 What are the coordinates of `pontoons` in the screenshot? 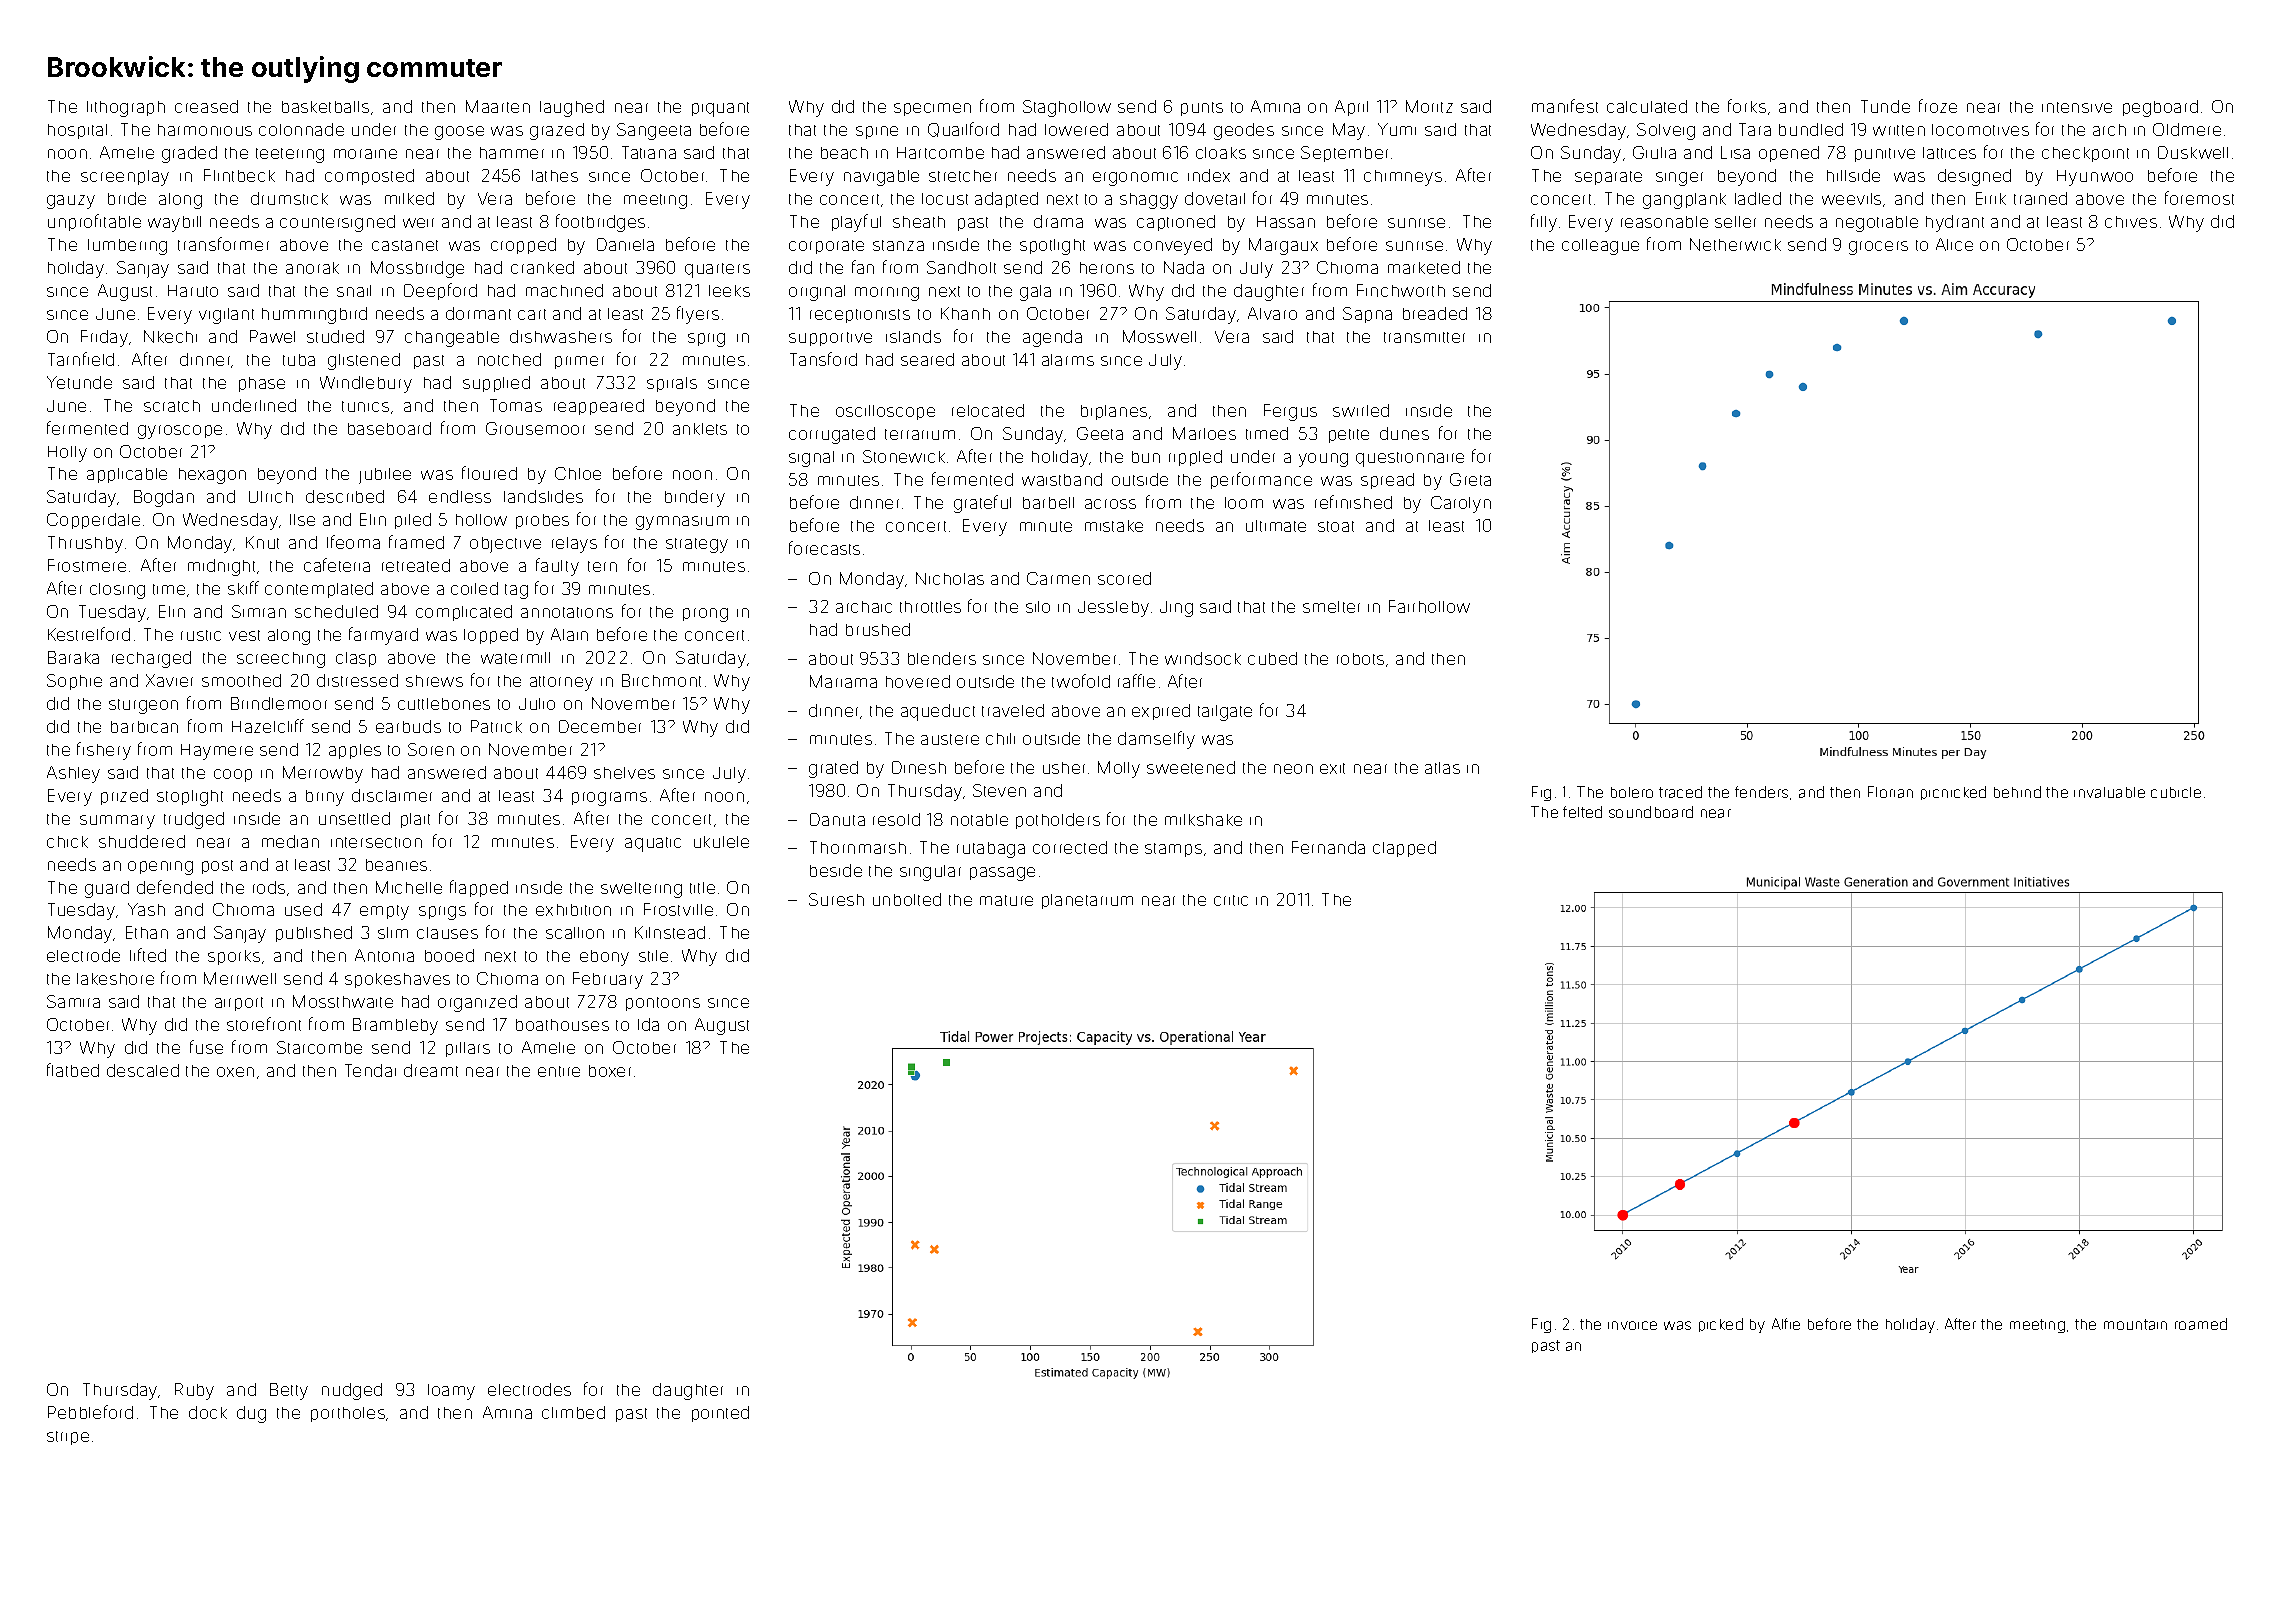 It's located at (663, 1004).
